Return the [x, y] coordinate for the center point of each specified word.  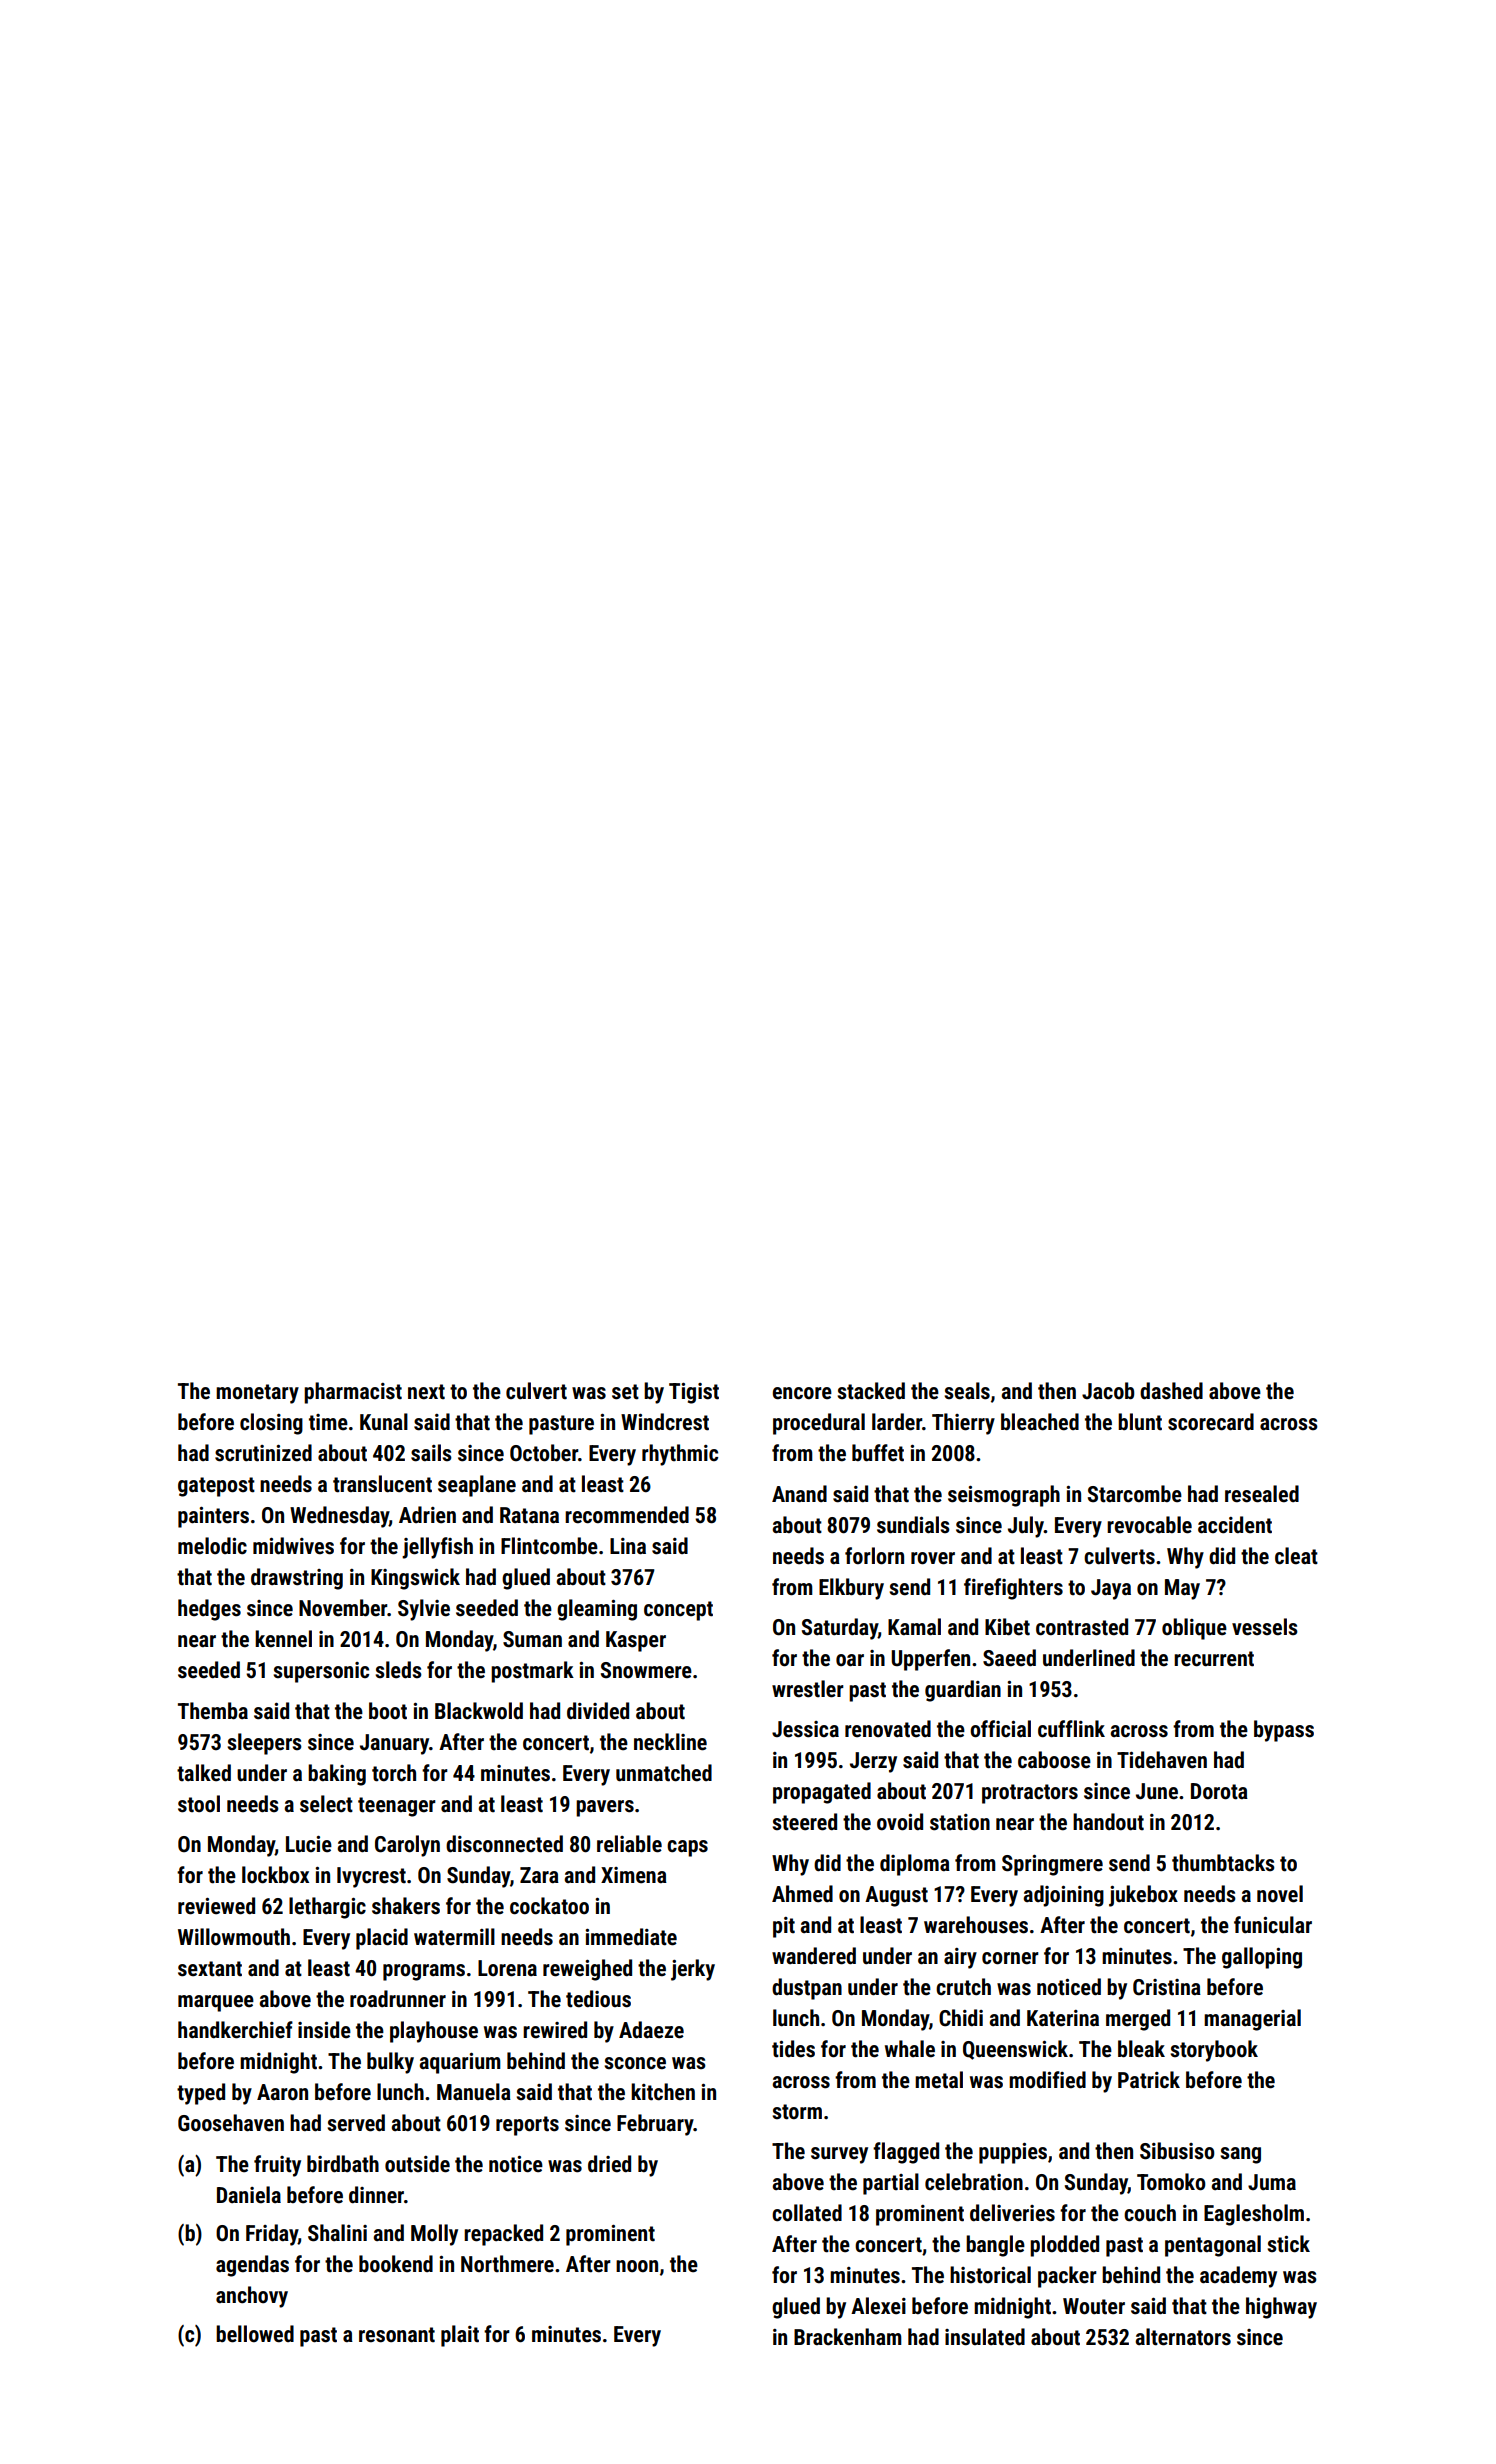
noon [637, 2266]
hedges [209, 1610]
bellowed [255, 2334]
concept [678, 1611]
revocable [1149, 1525]
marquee [216, 2003]
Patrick [1149, 2080]
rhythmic [680, 1455]
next [426, 1392]
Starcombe [1135, 1494]
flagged [906, 2153]
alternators [1183, 2337]
